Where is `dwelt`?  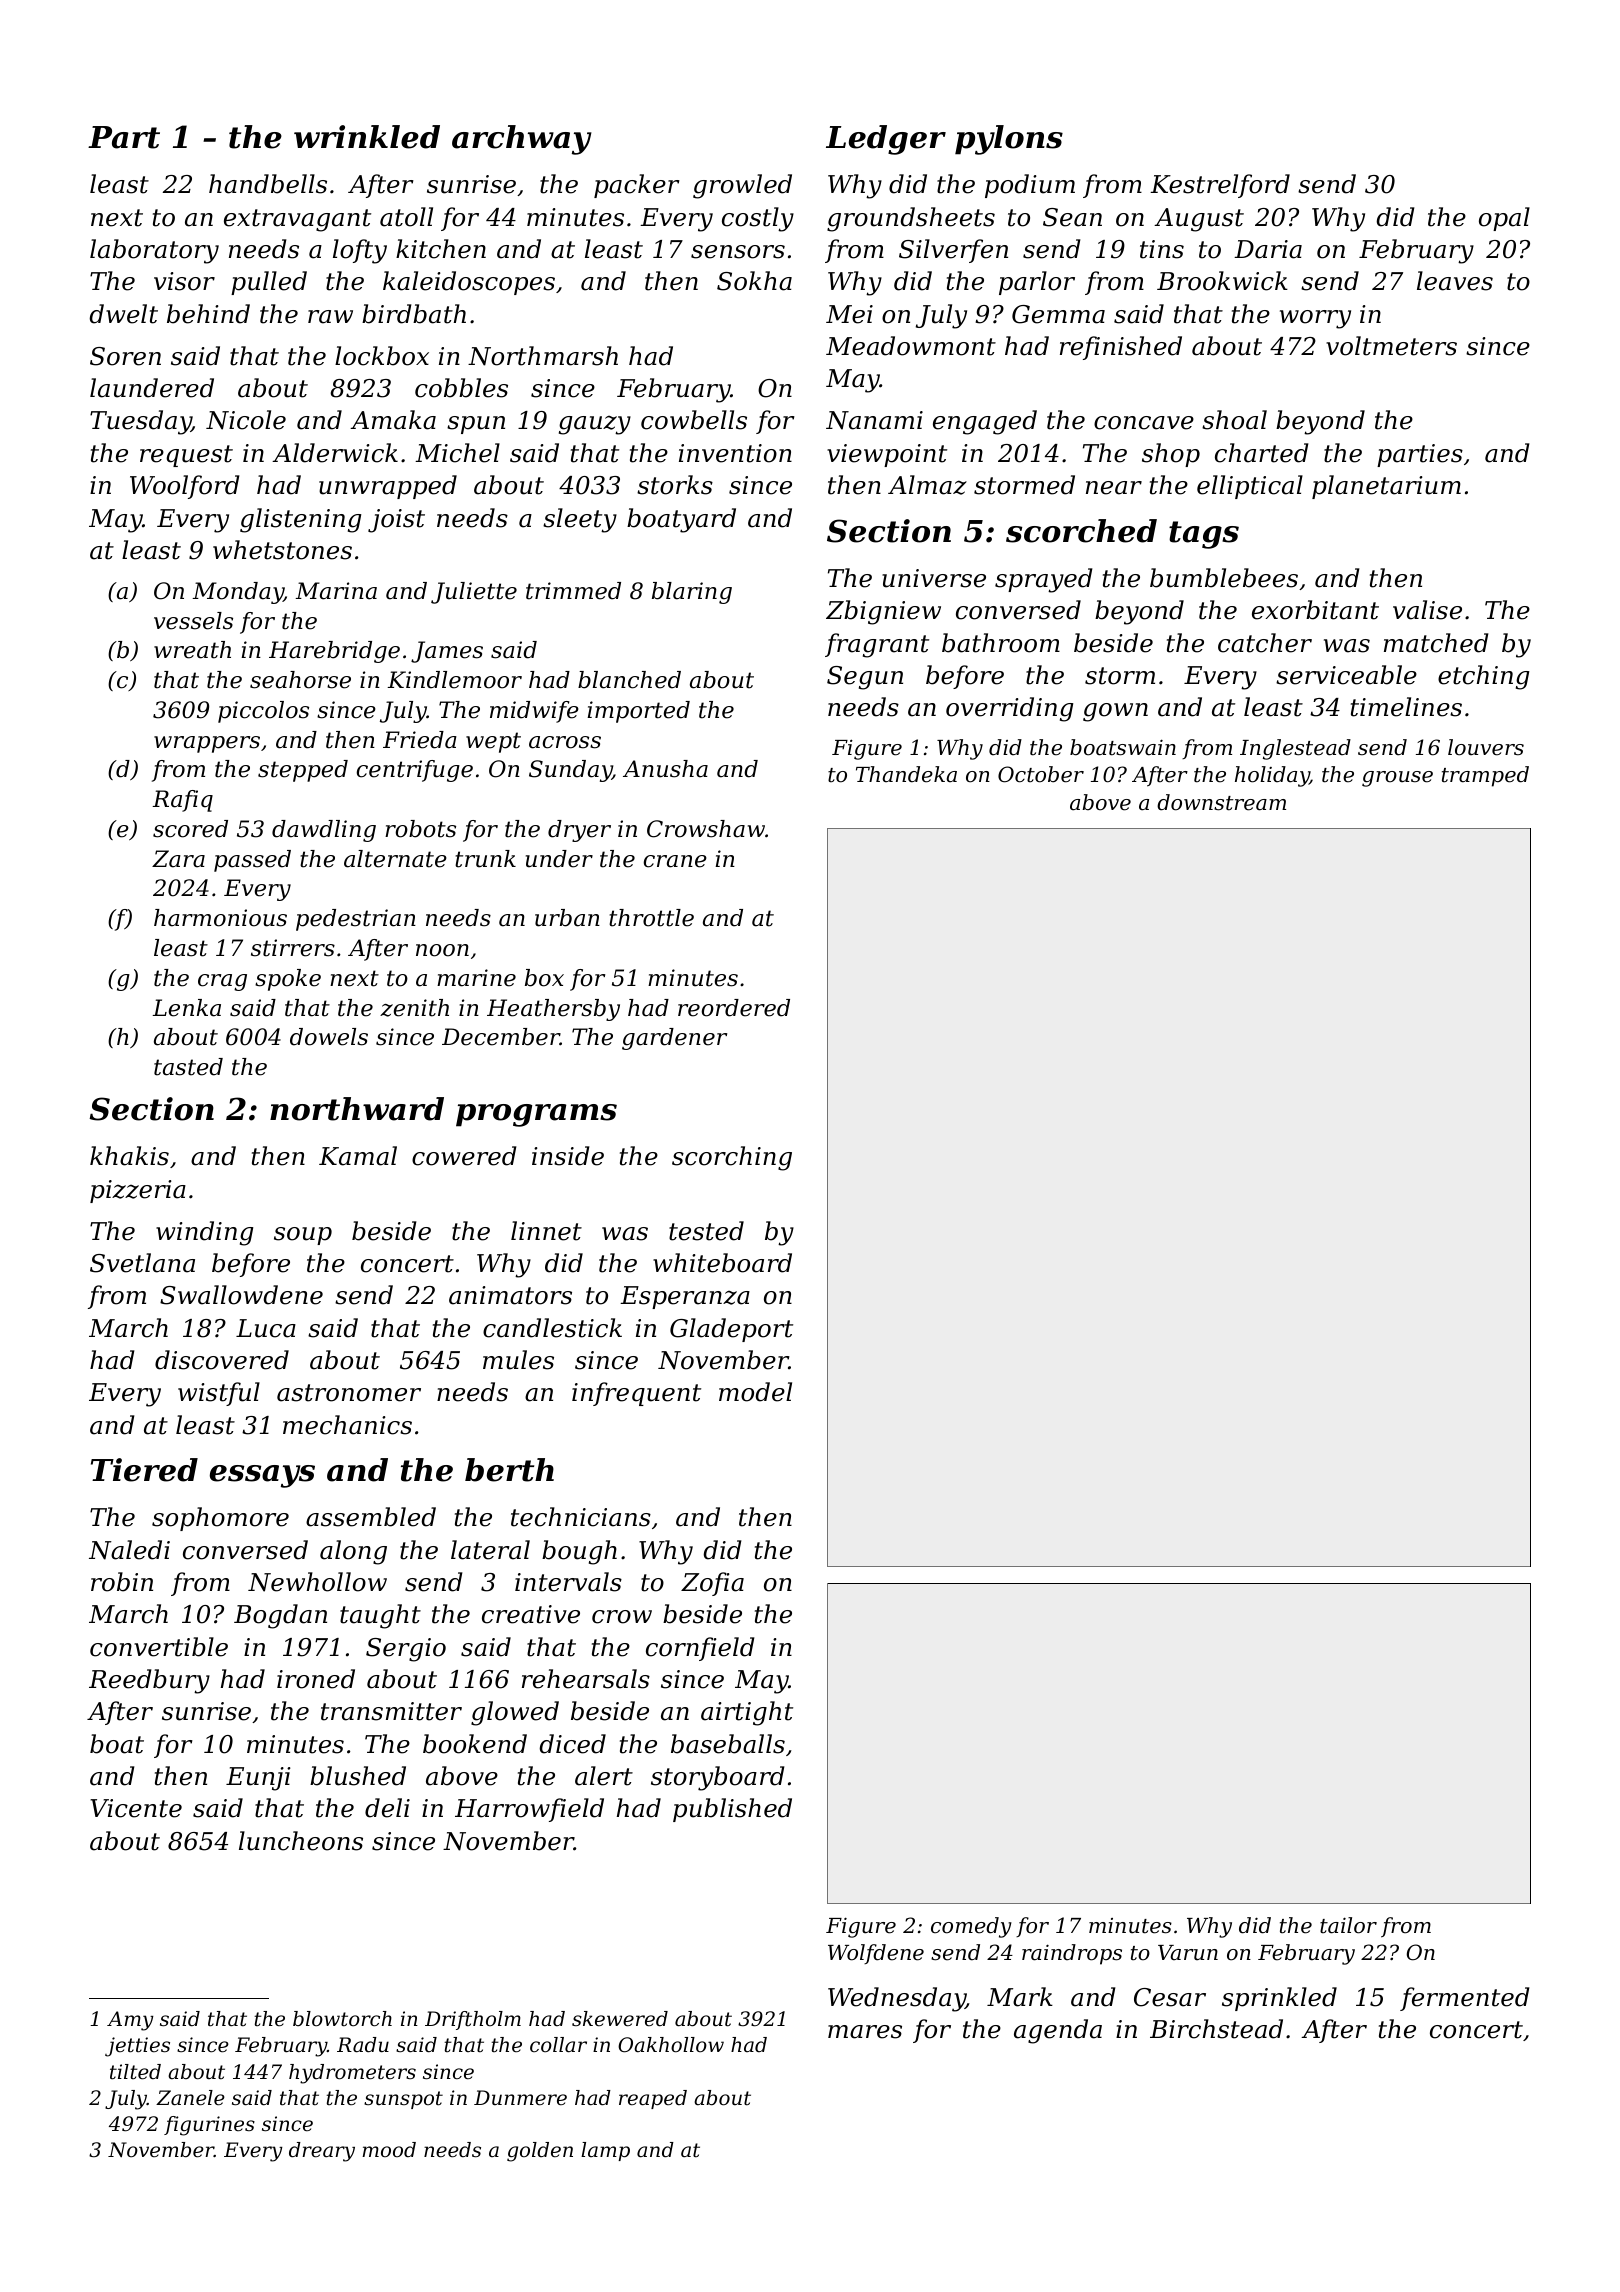 dwelt is located at coordinates (123, 314).
